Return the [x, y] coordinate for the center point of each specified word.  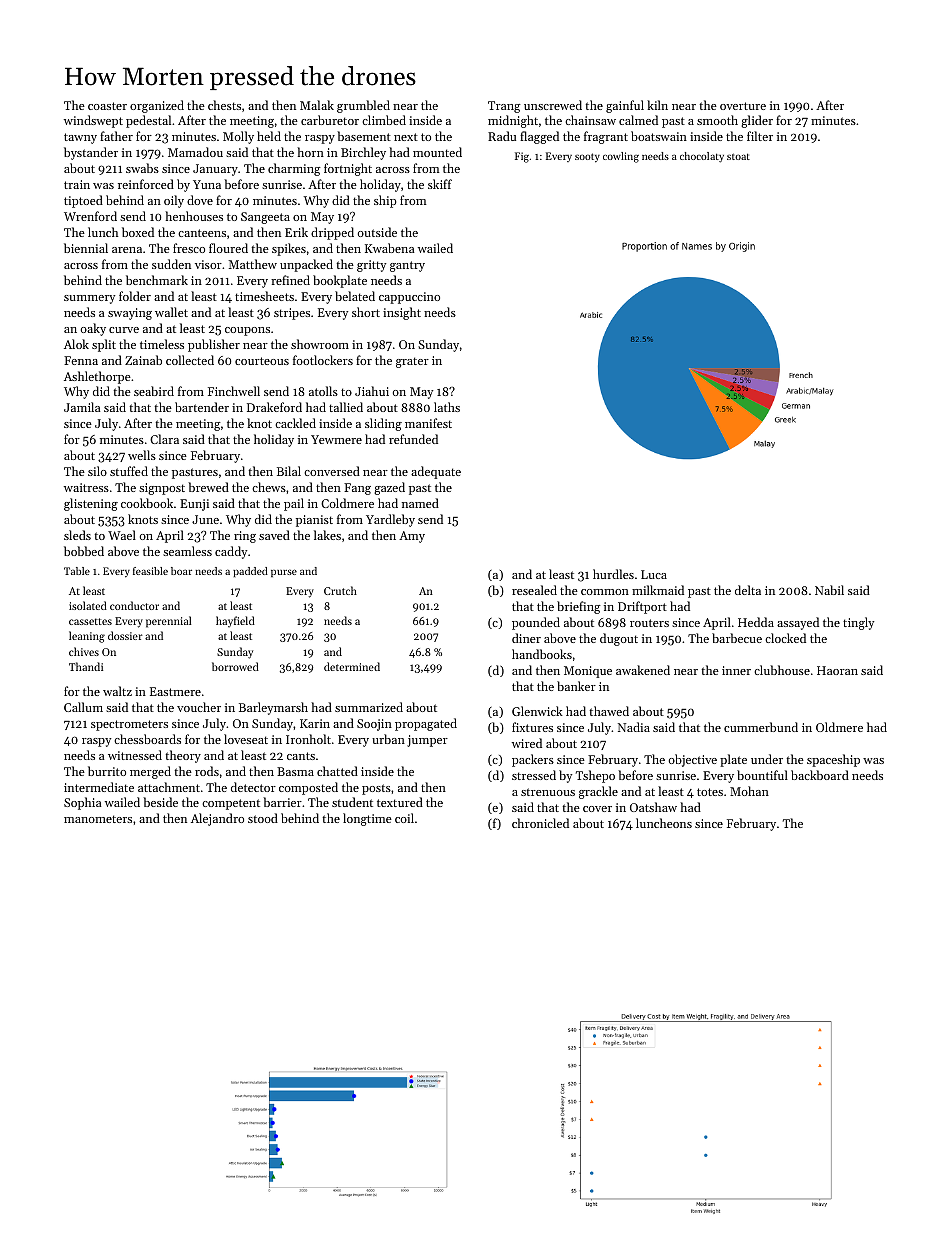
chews [269, 487]
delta [748, 590]
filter [760, 136]
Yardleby [390, 520]
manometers [98, 819]
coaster [107, 106]
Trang [504, 107]
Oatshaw [653, 807]
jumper [427, 741]
